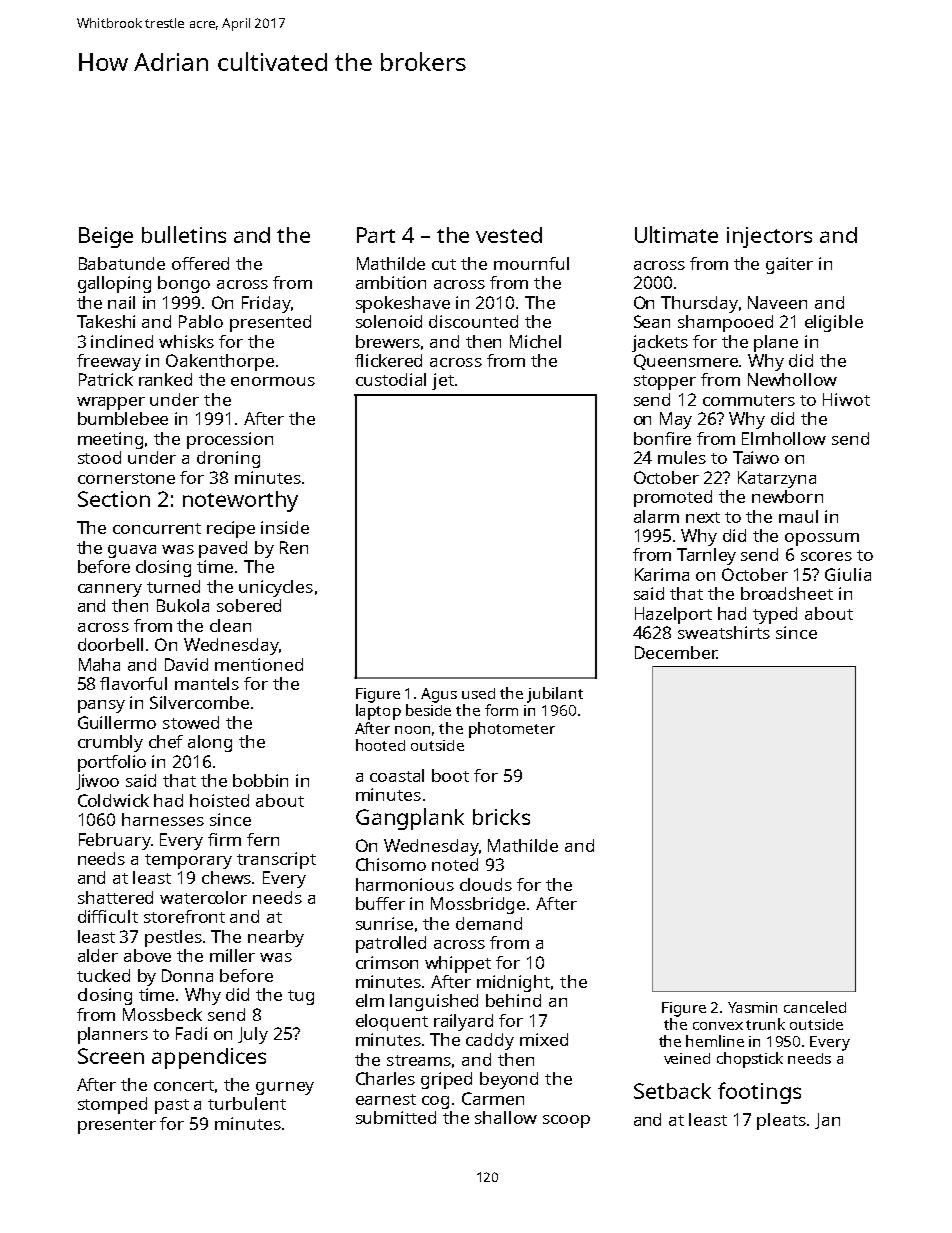 Image resolution: width=952 pixels, height=1233 pixels. I want to click on David, so click(186, 664).
